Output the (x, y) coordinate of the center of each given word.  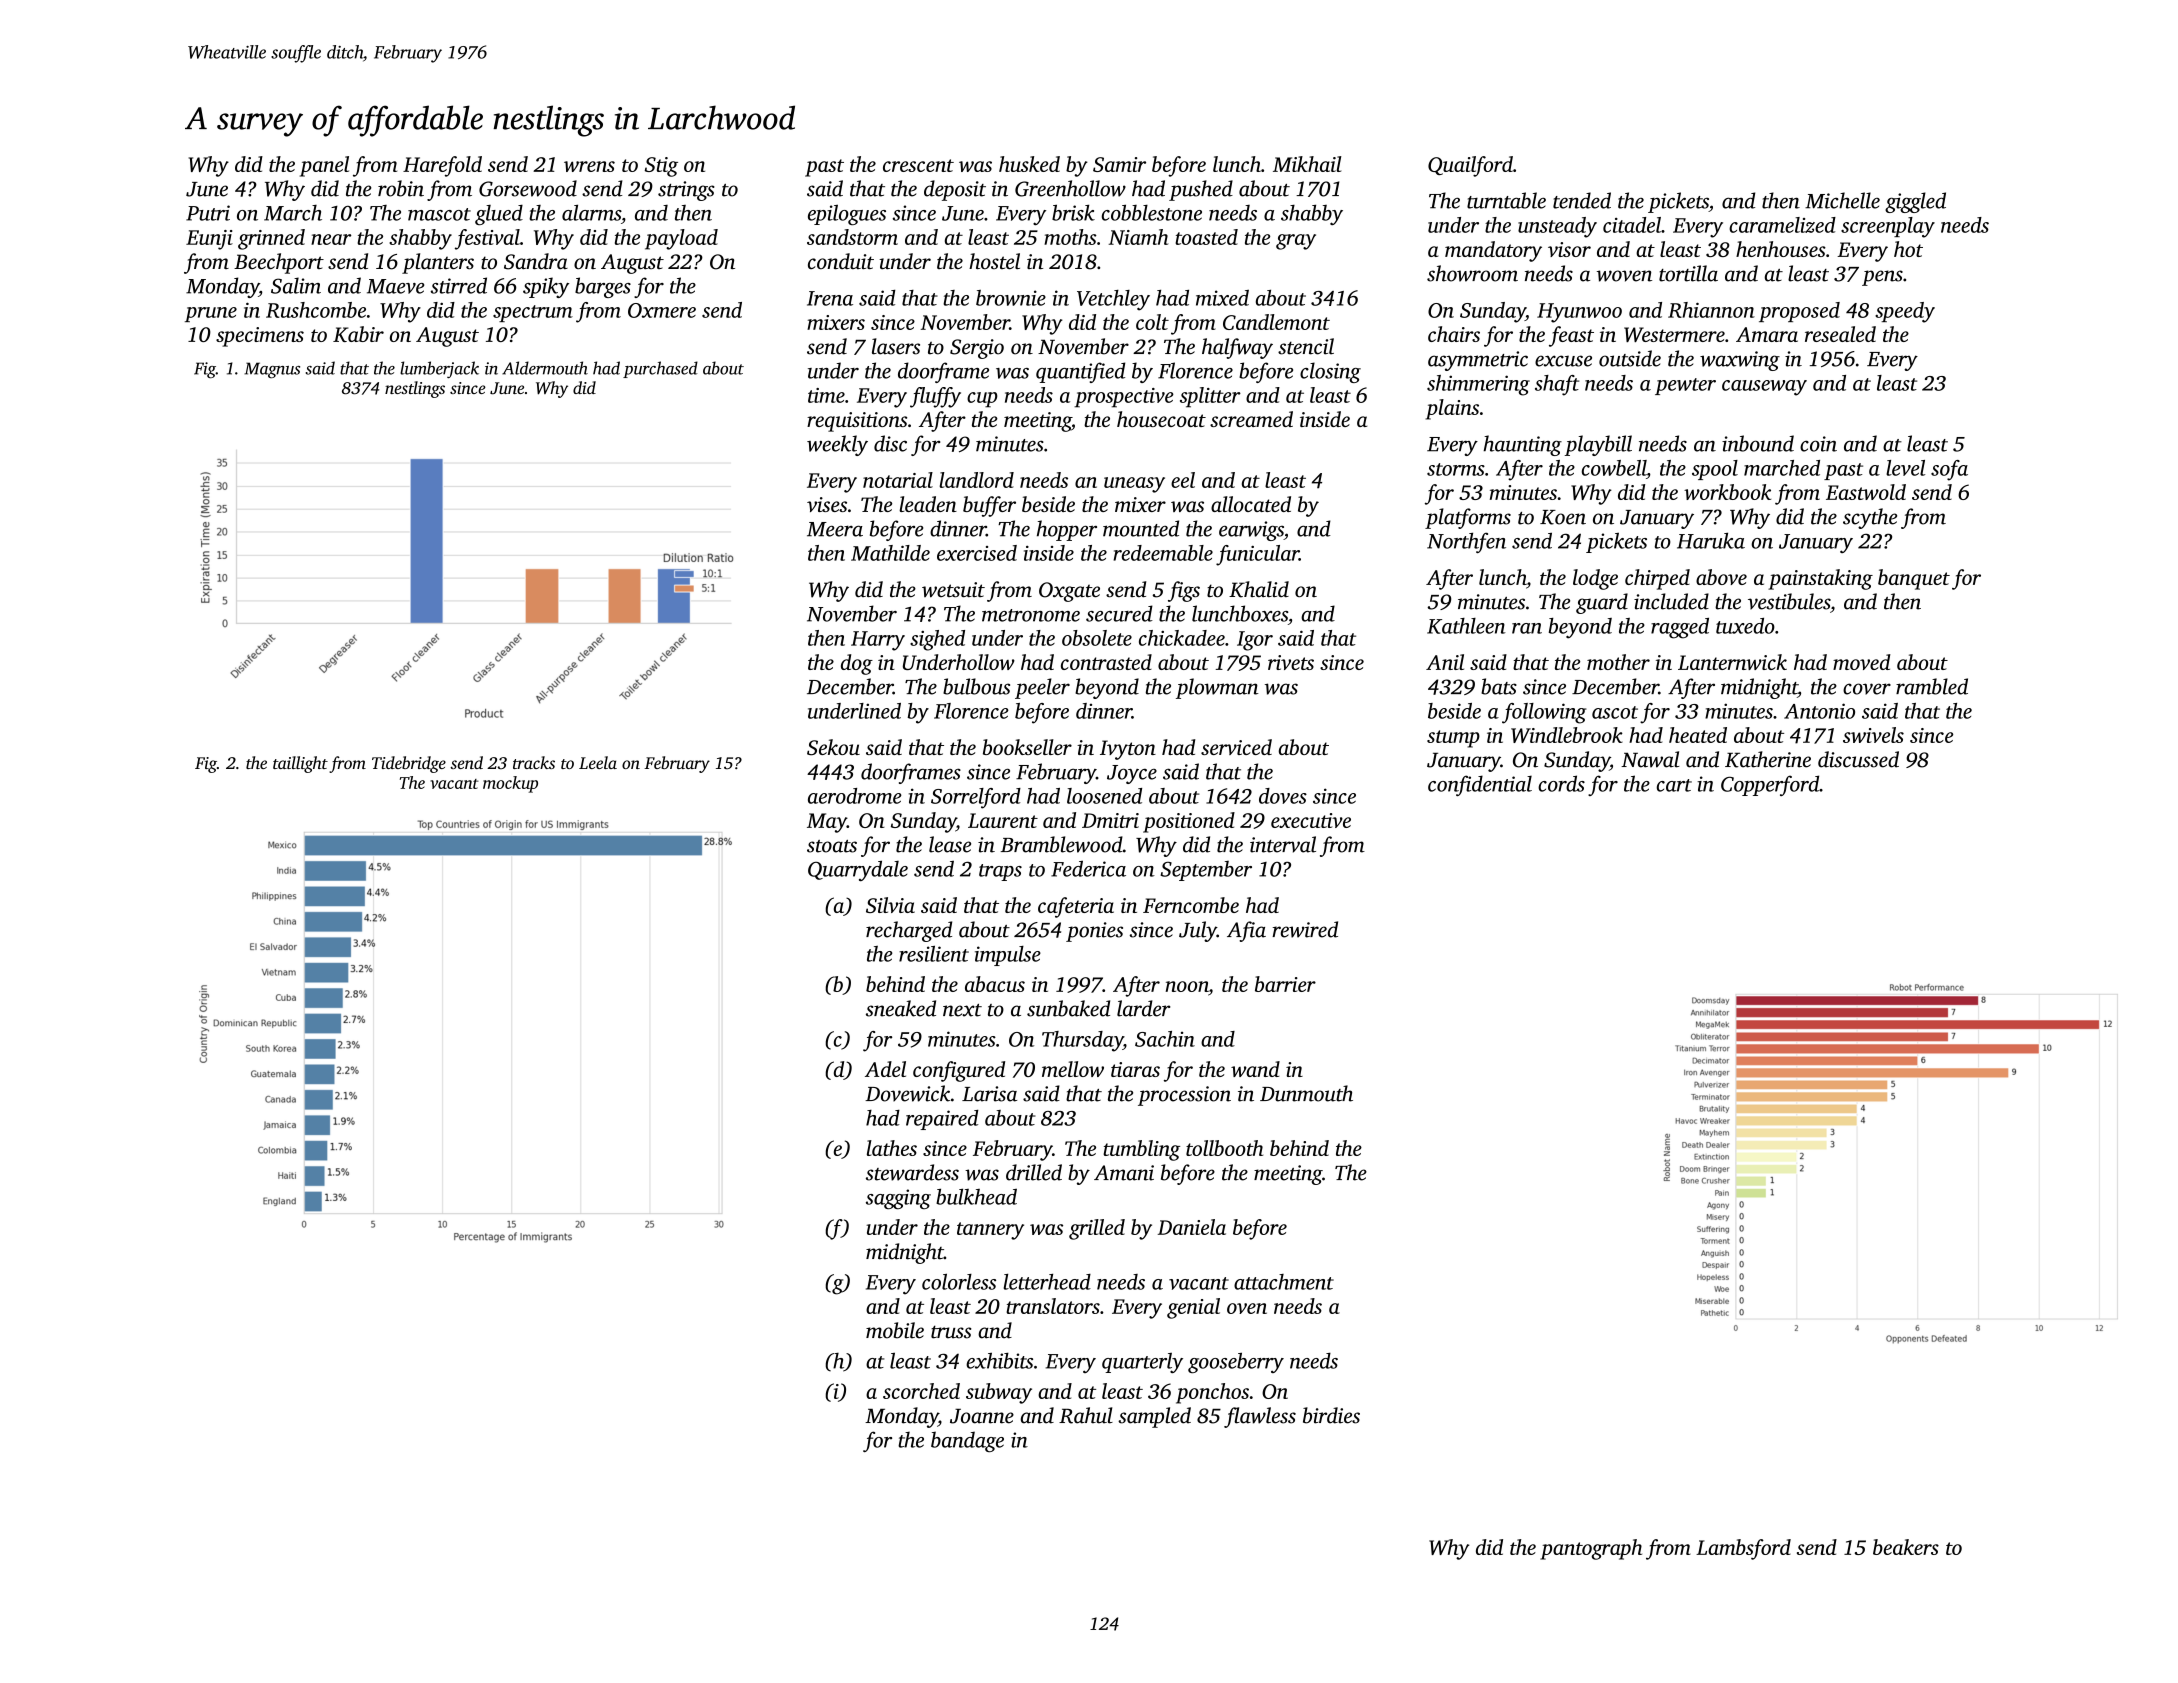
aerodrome (855, 796)
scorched (921, 1391)
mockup (510, 784)
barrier (1285, 984)
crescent (918, 165)
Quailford (1470, 166)
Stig (661, 167)
